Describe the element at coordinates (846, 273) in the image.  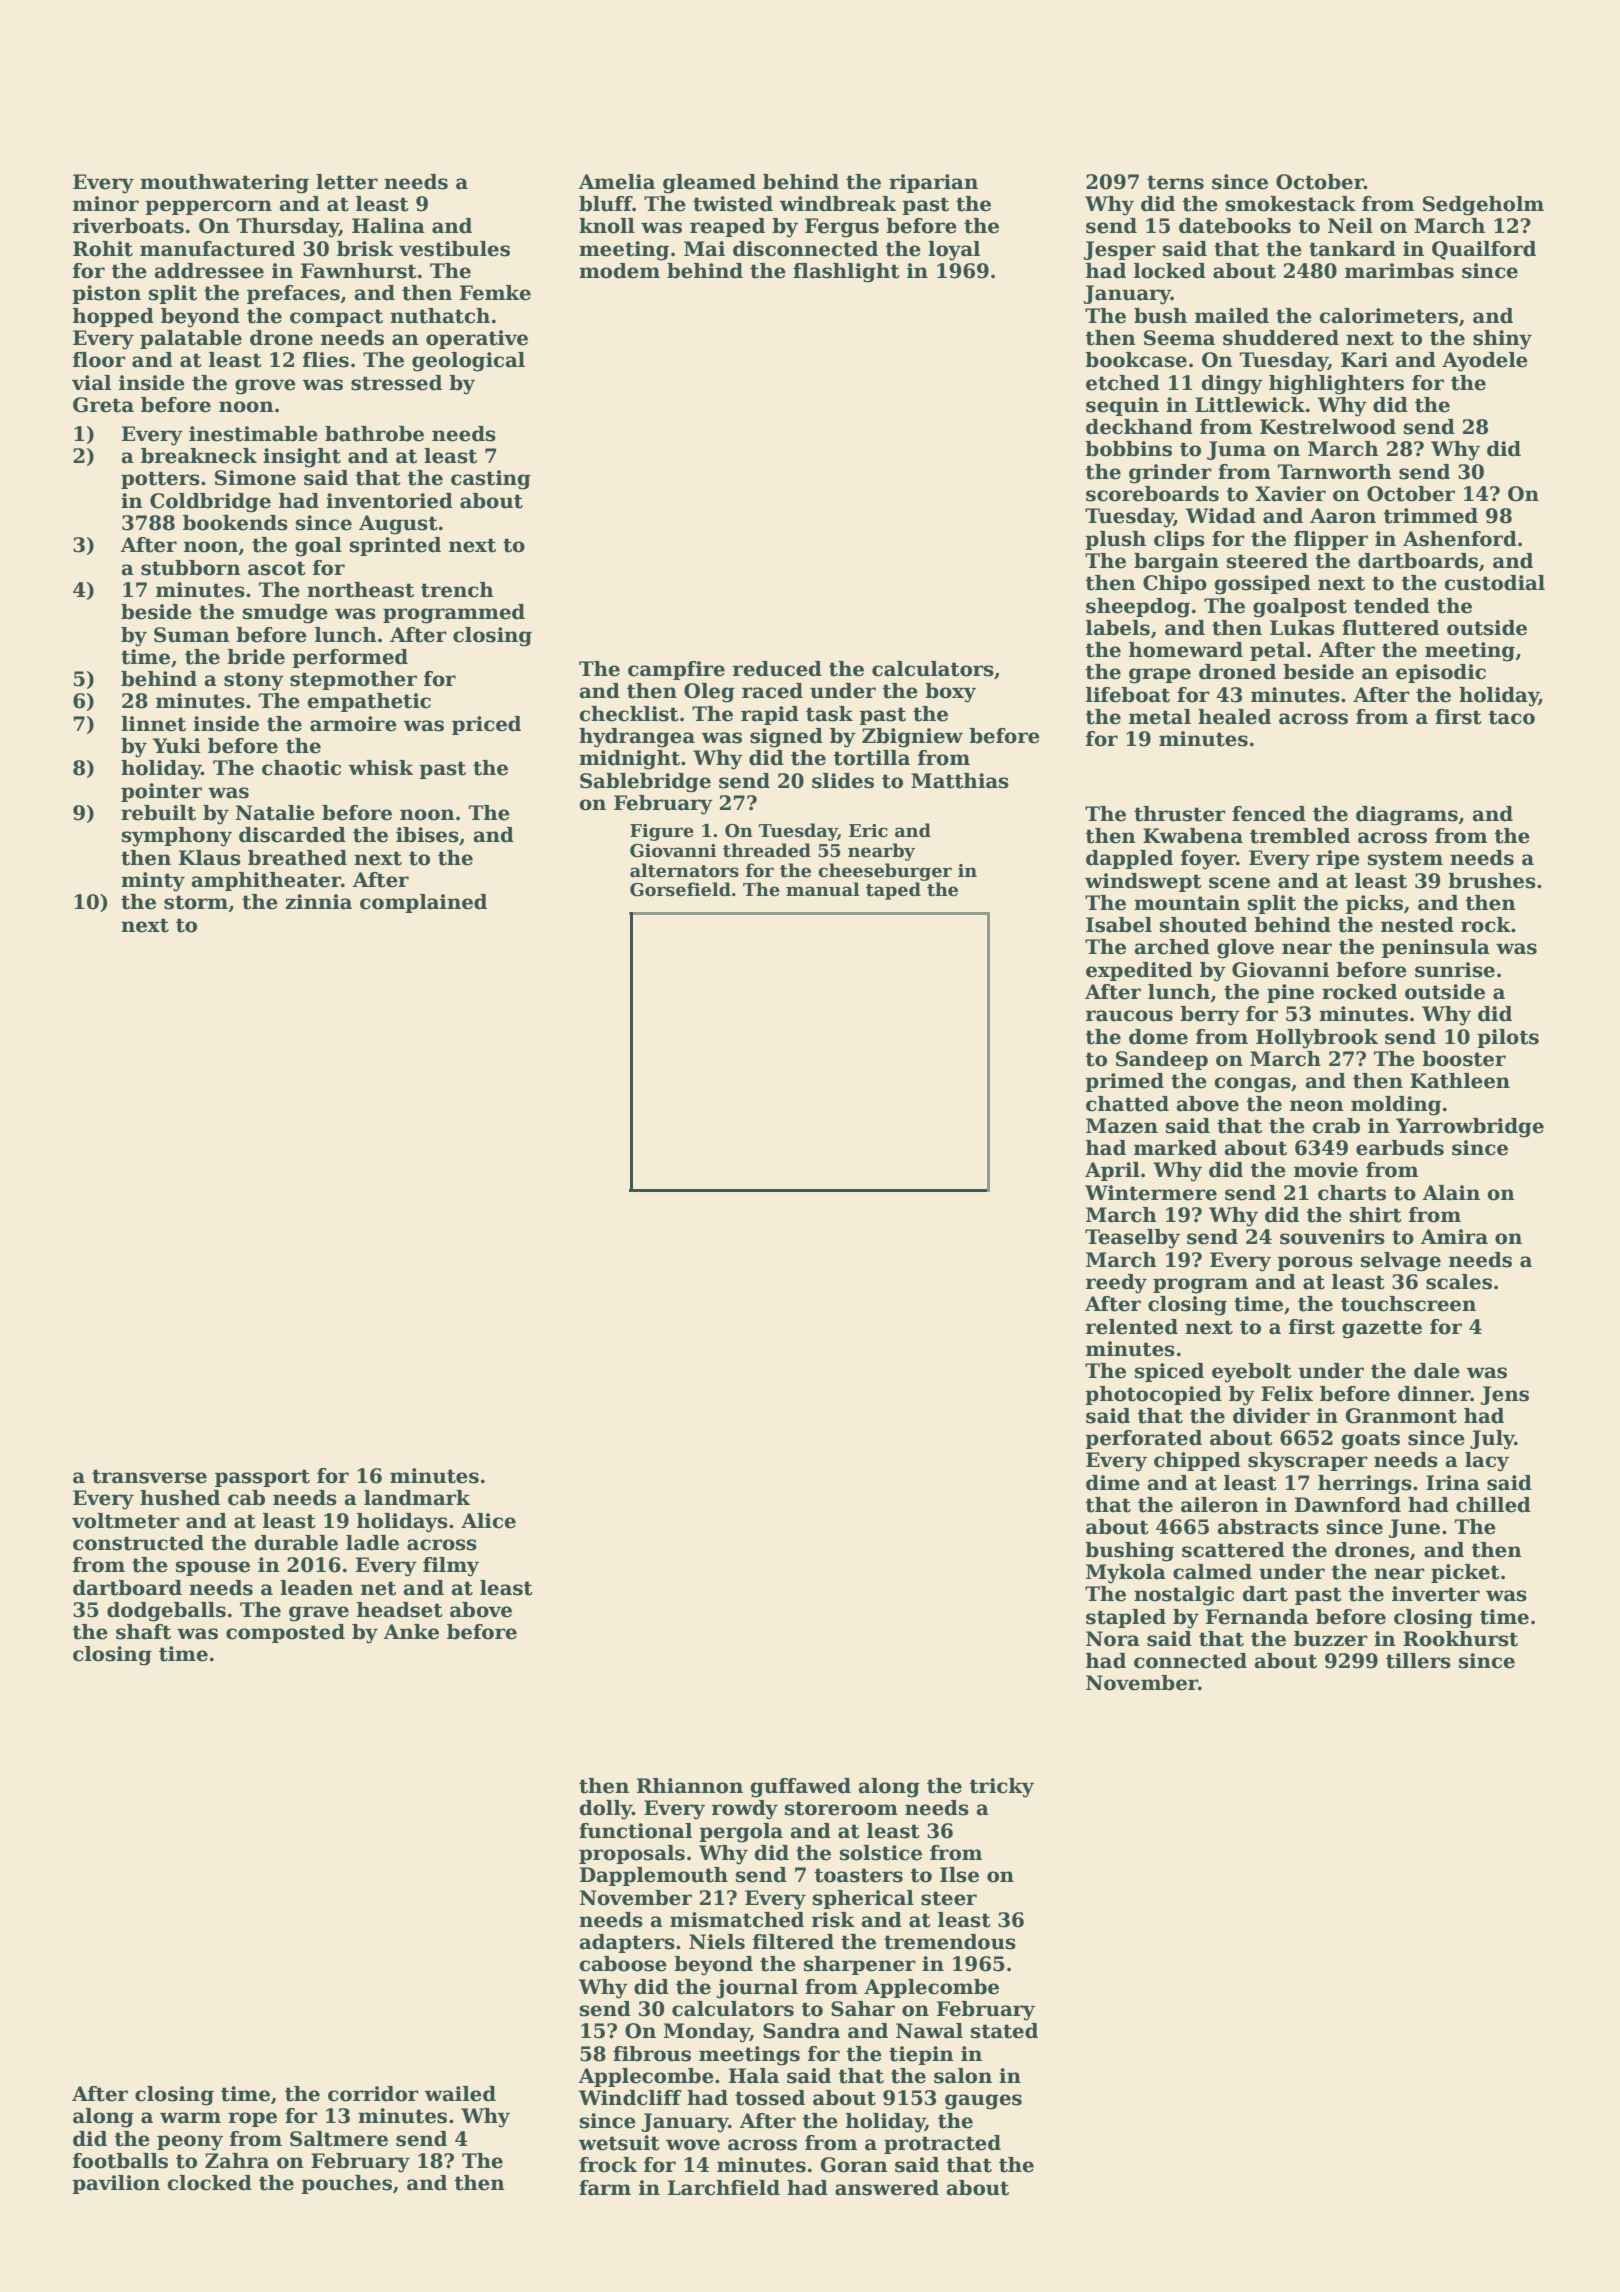
I see `flashlight` at that location.
